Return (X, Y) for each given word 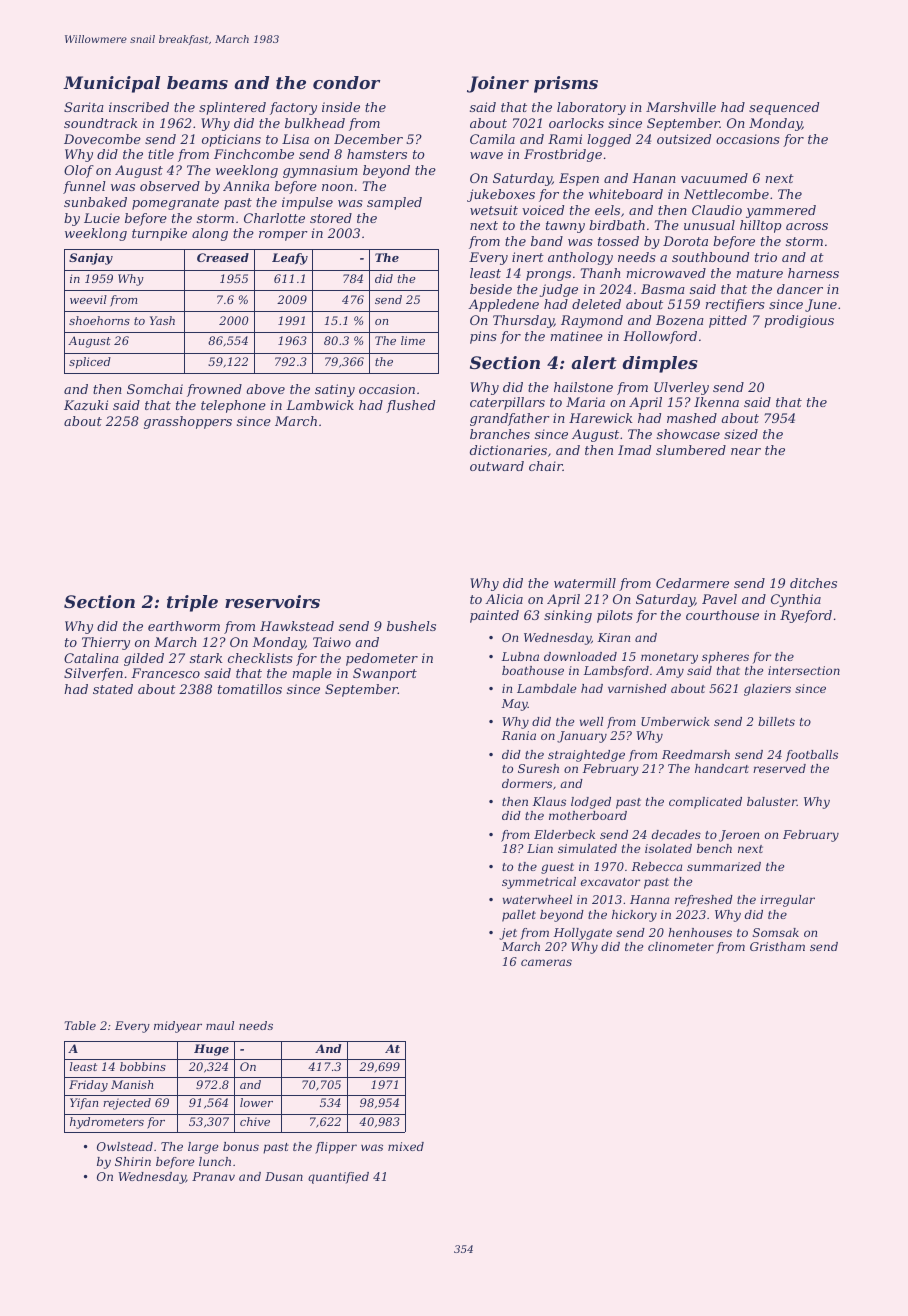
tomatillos (250, 689)
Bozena (680, 320)
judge (559, 290)
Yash (162, 320)
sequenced (784, 108)
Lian (540, 848)
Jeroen (739, 836)
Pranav (213, 1176)
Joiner (498, 84)
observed (170, 186)
